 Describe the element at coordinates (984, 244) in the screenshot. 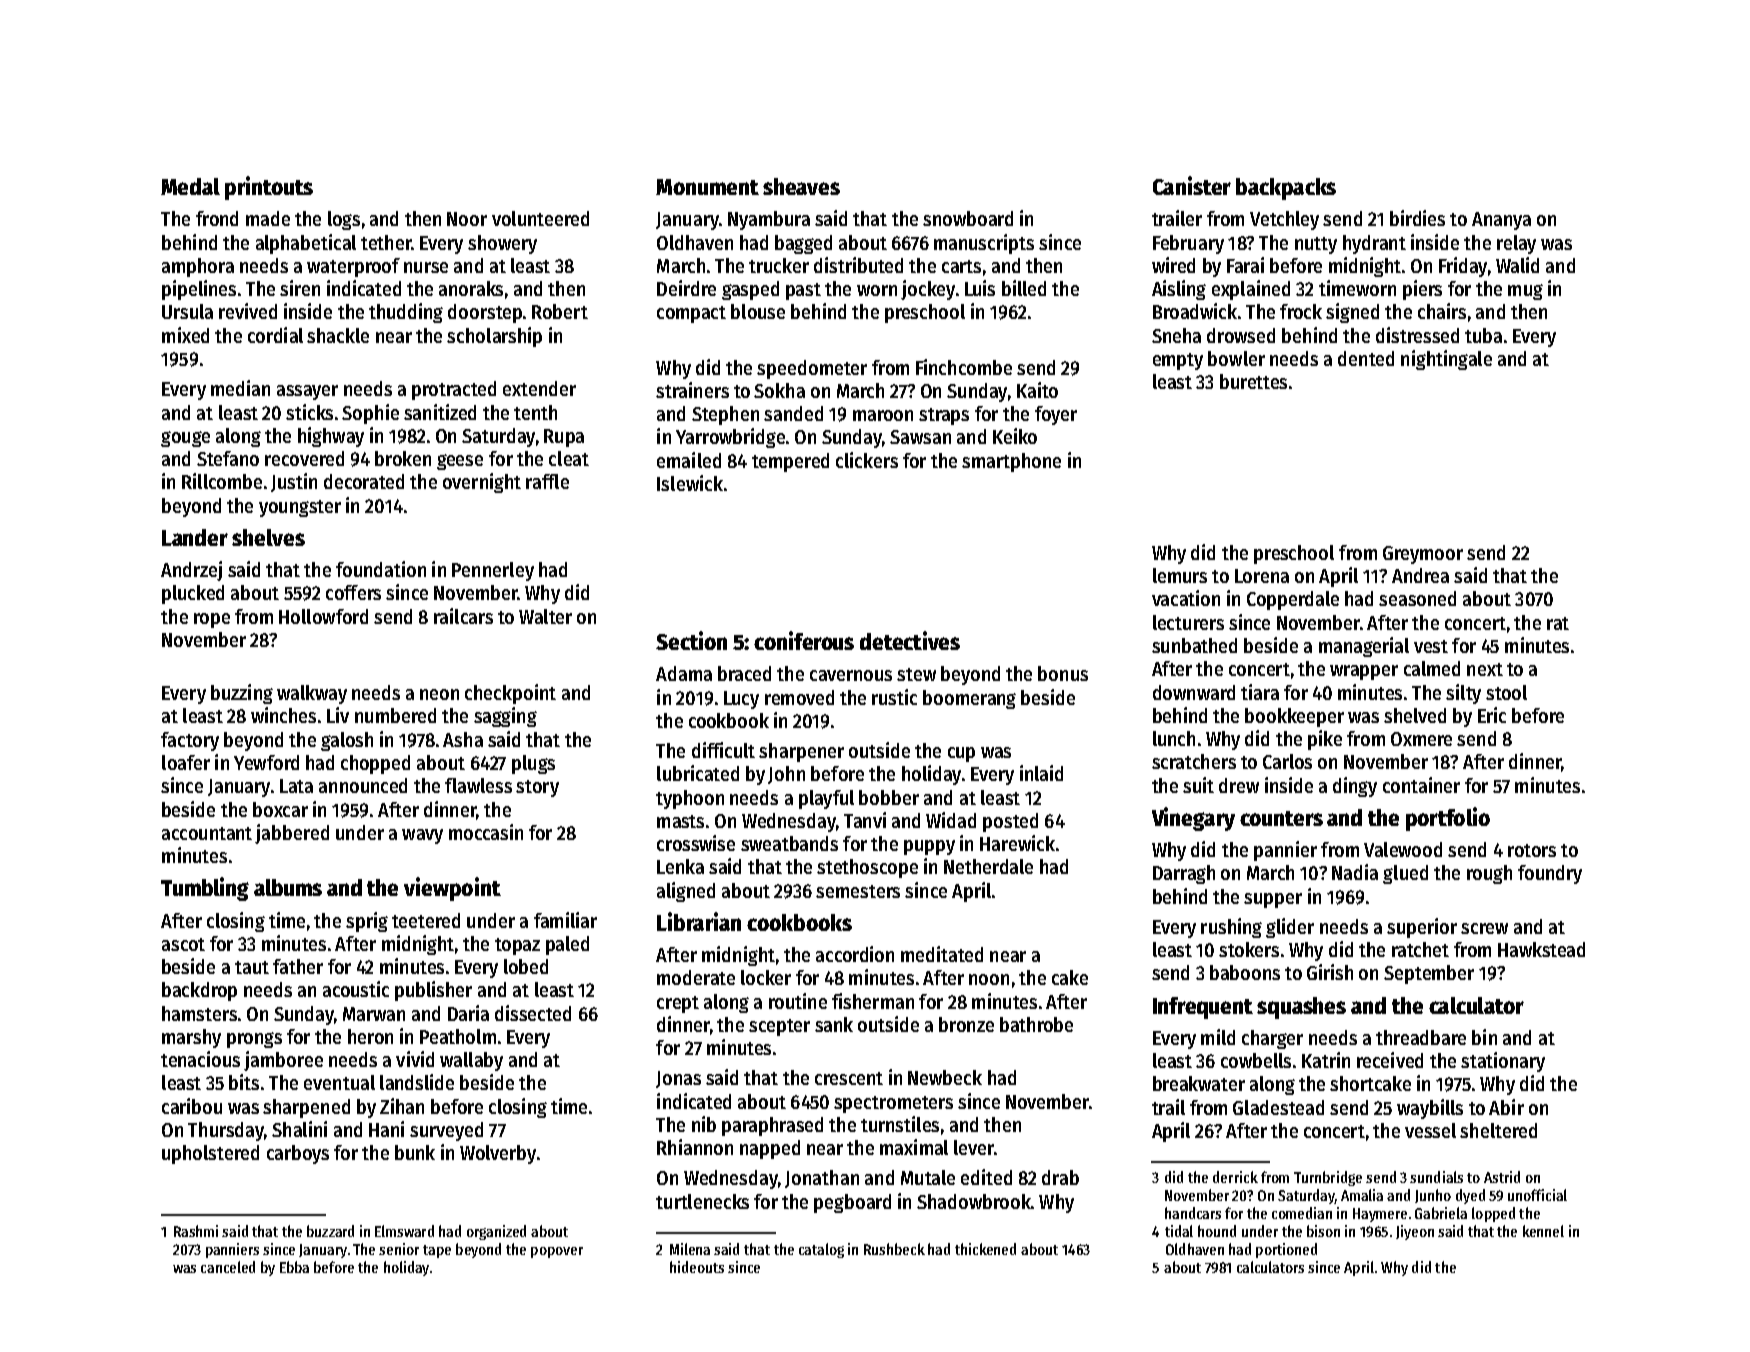

I see `manuscripts` at that location.
